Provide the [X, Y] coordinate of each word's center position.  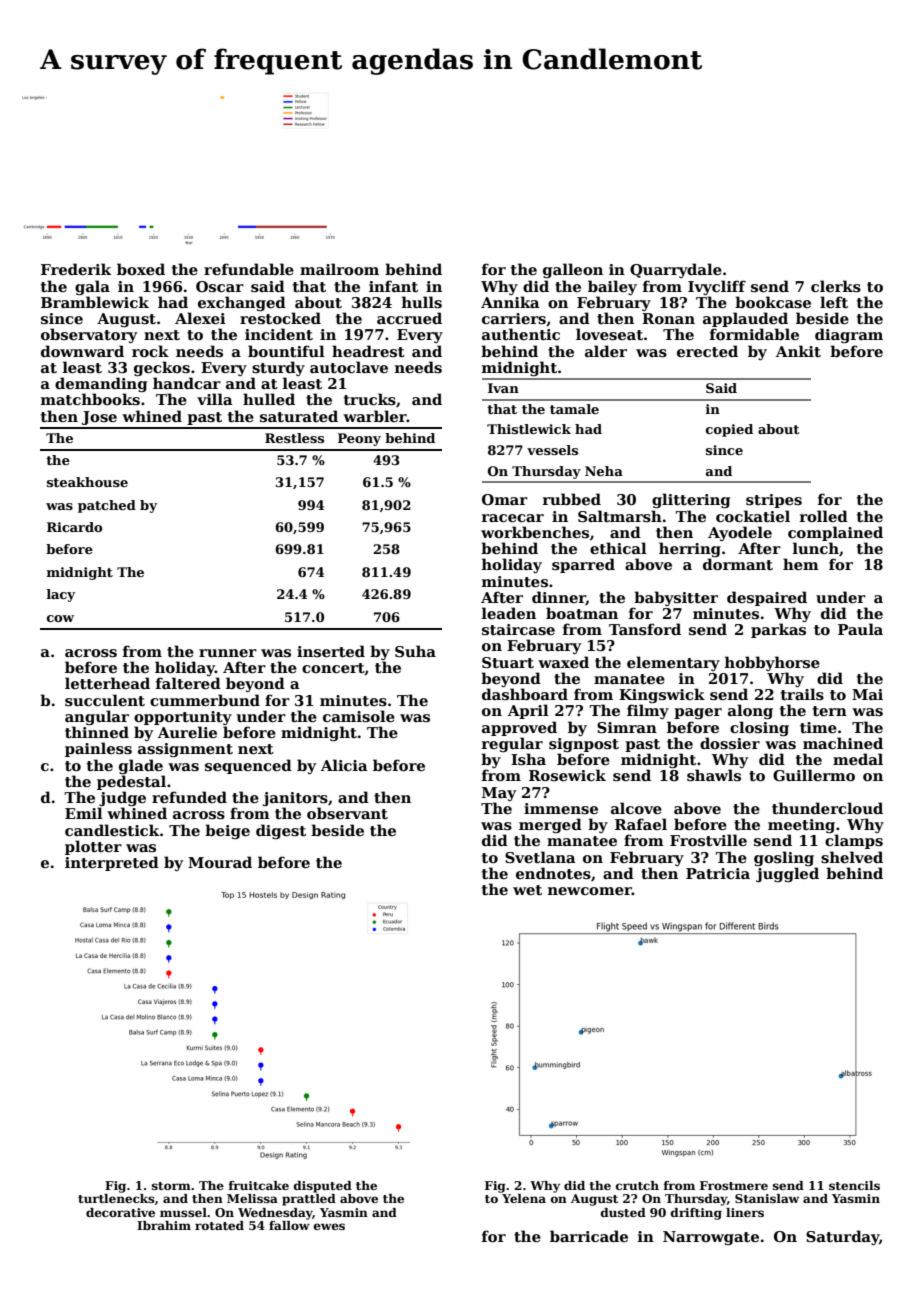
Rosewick [567, 775]
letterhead [107, 683]
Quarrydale [676, 270]
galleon [573, 270]
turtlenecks [116, 1198]
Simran [627, 727]
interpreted [112, 863]
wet [527, 890]
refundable [249, 269]
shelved [852, 857]
